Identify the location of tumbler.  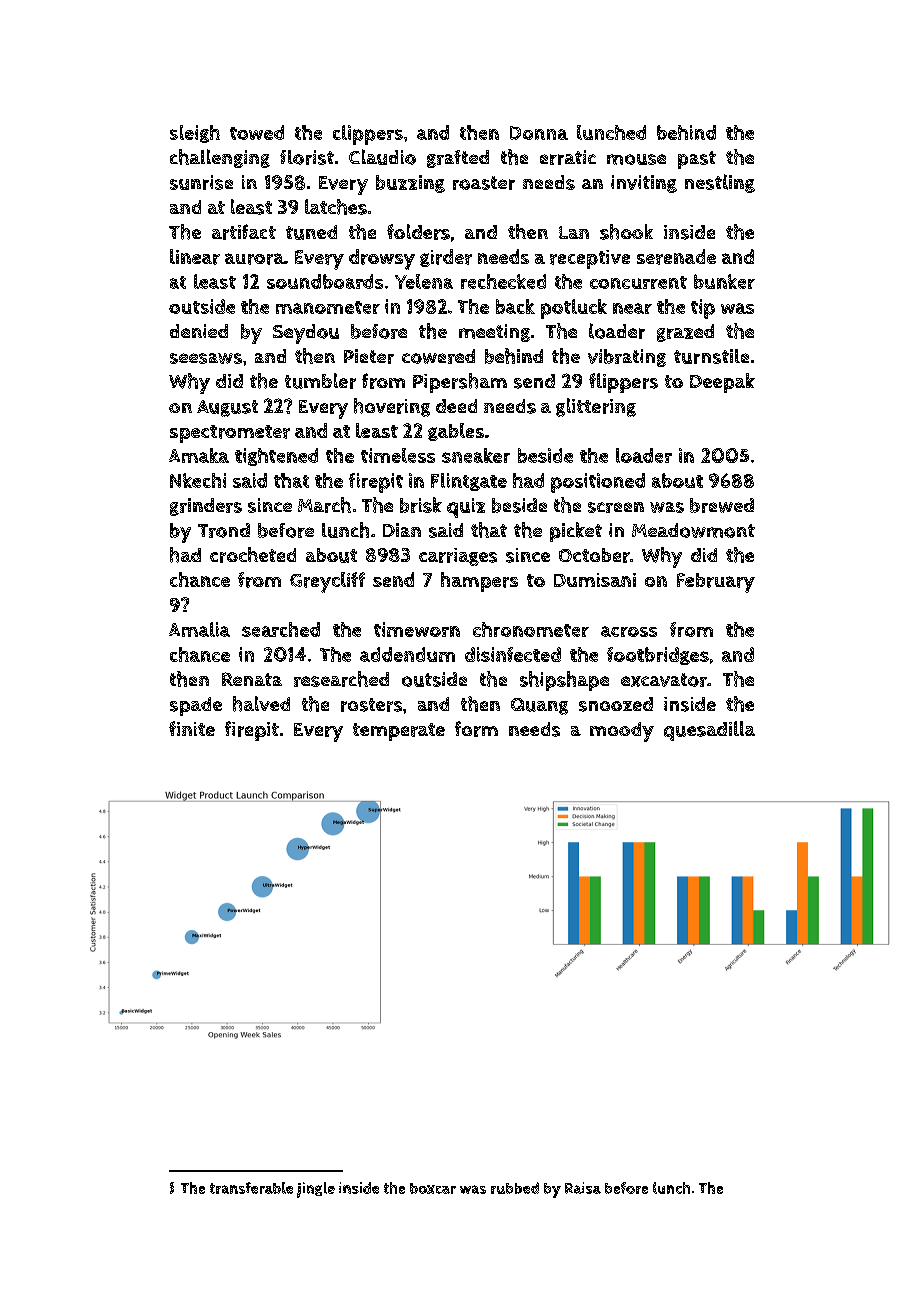
(320, 381).
